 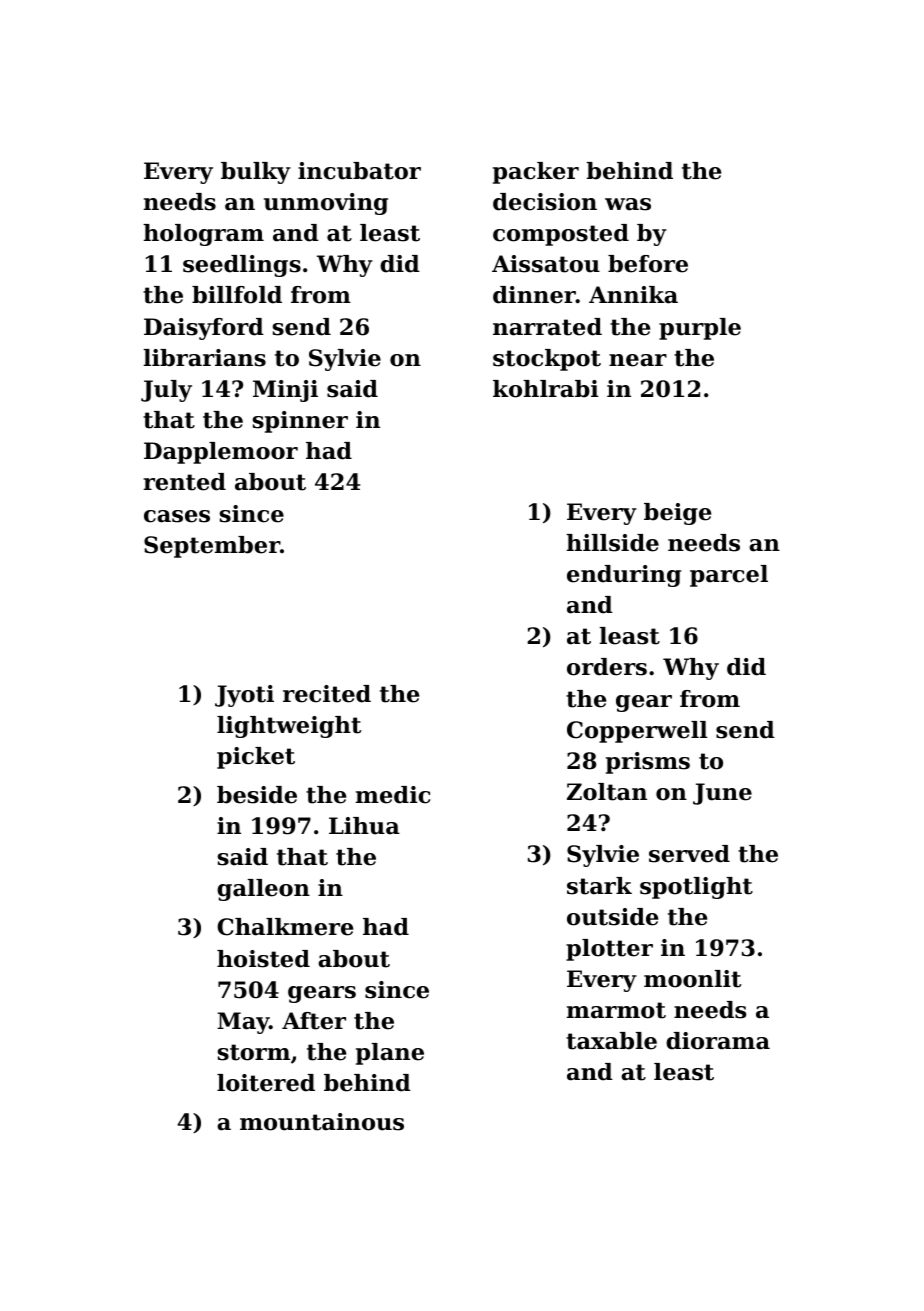 I want to click on enduring, so click(x=624, y=576).
